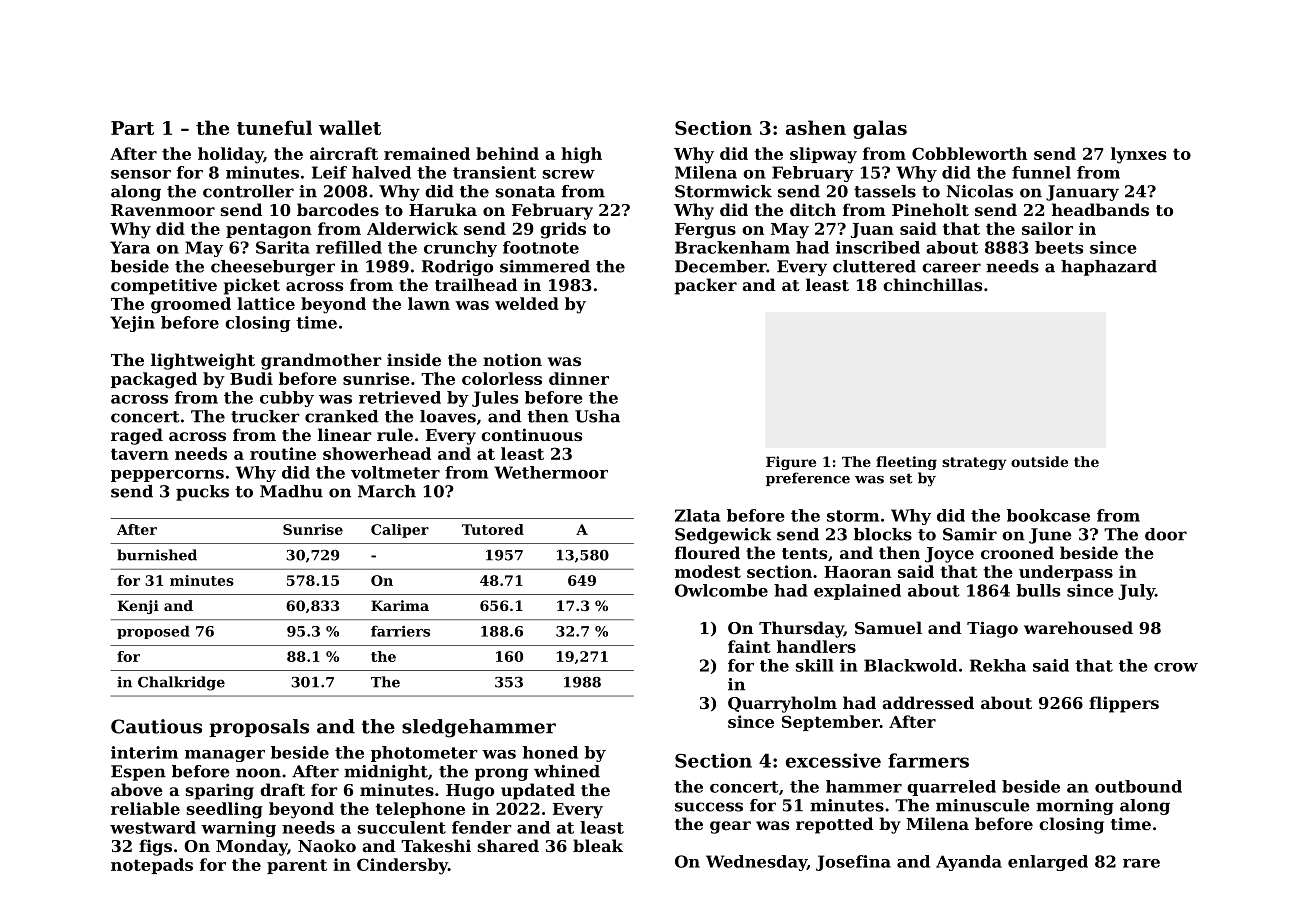  Describe the element at coordinates (538, 791) in the document. I see `updated` at that location.
